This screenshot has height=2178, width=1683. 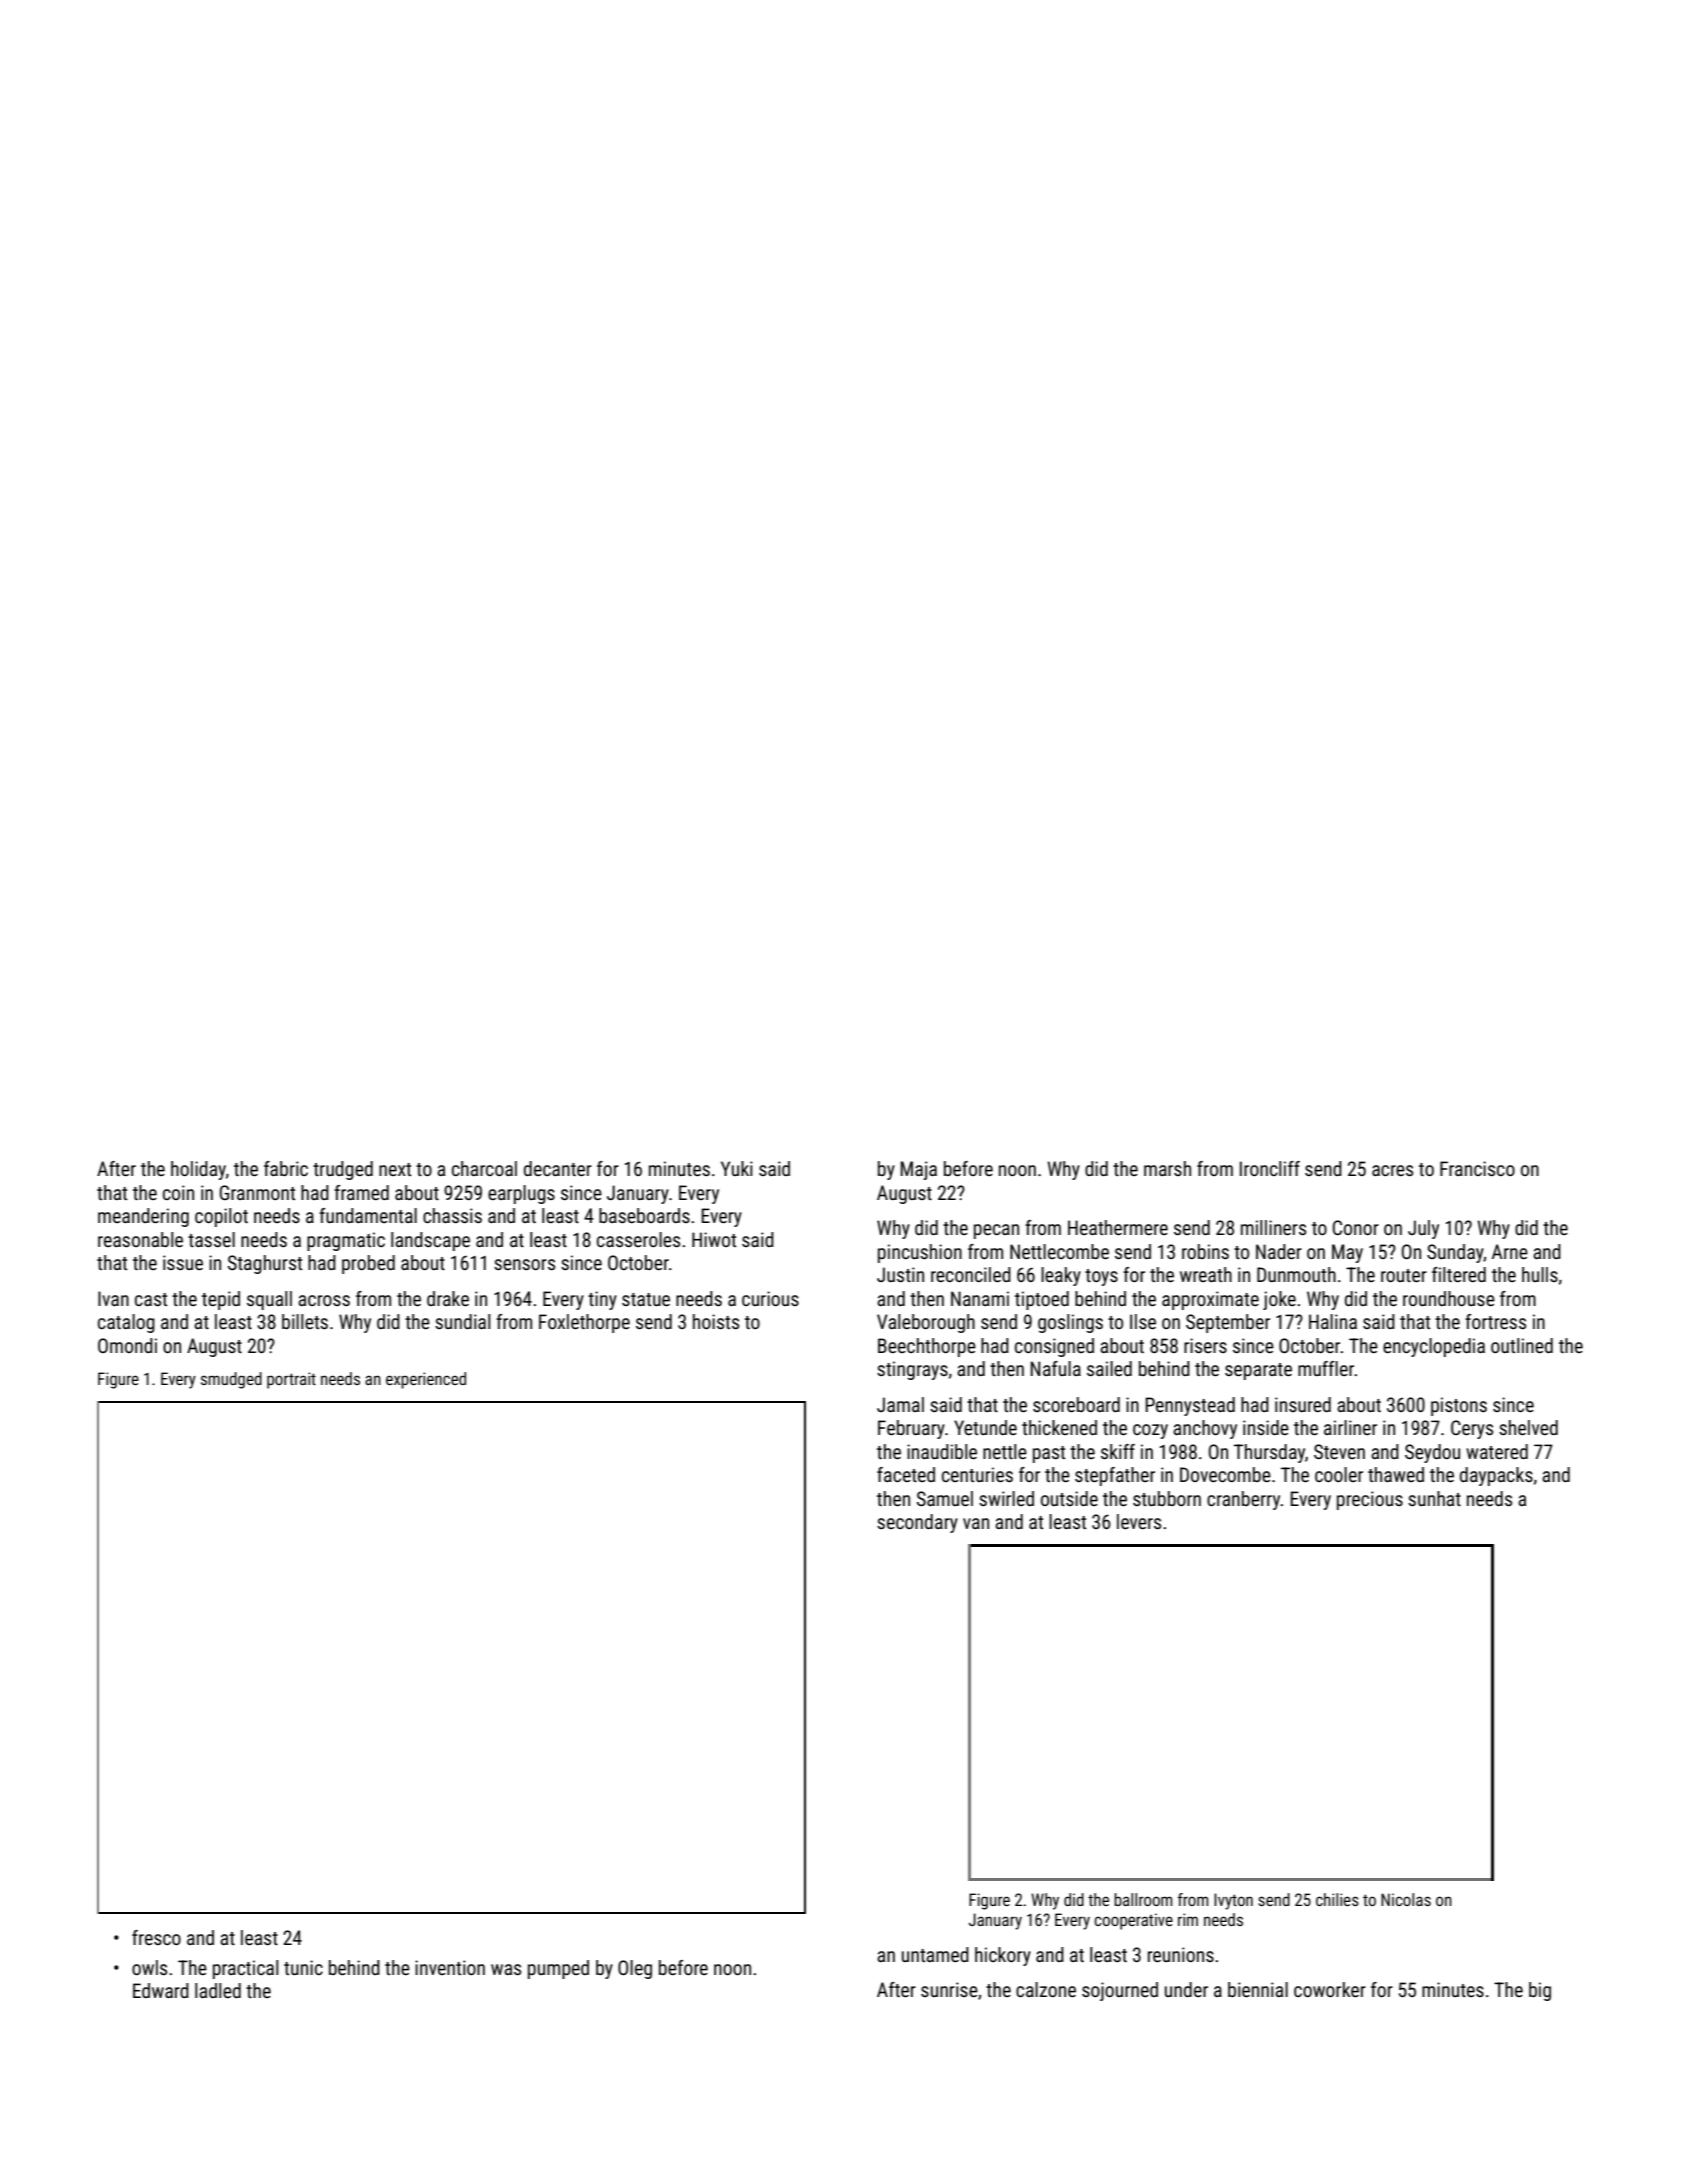 What do you see at coordinates (1270, 1168) in the screenshot?
I see `Ironcliff` at bounding box center [1270, 1168].
